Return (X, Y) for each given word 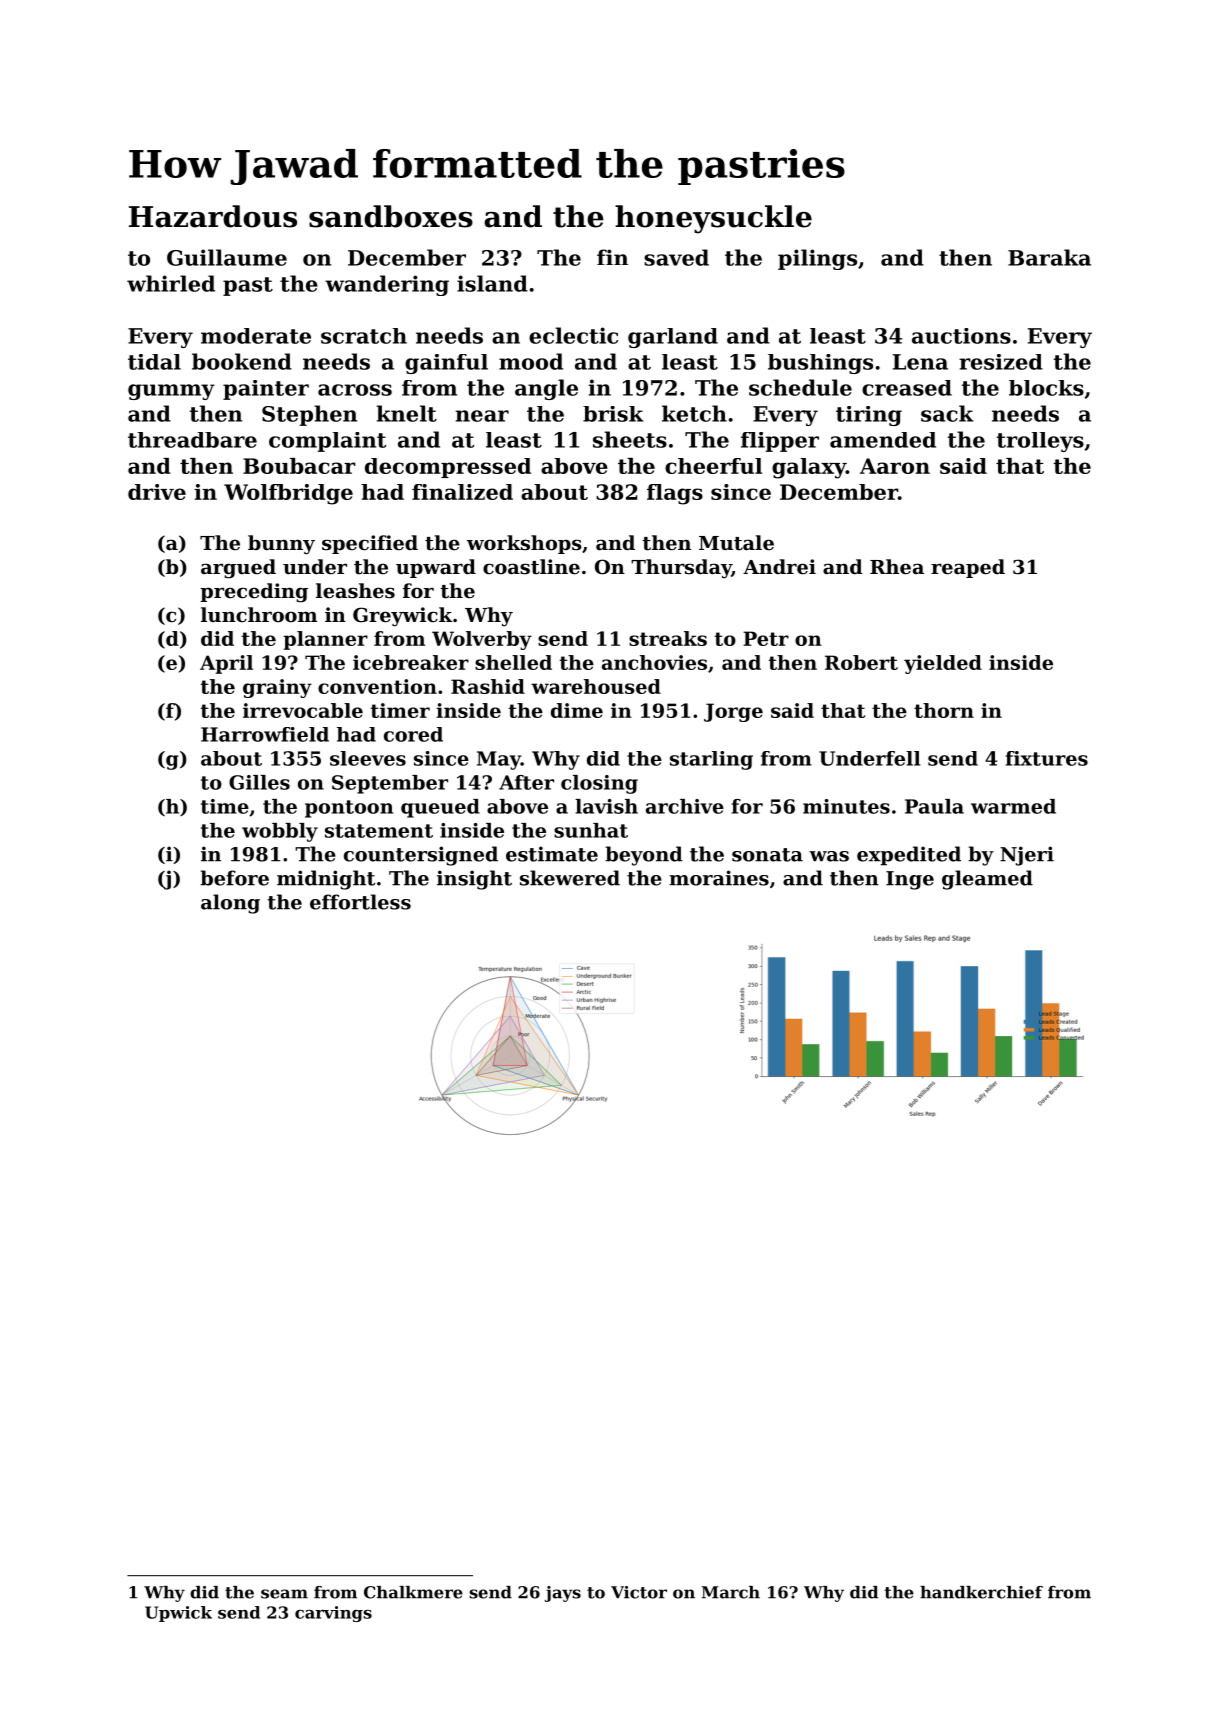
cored (413, 734)
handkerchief (981, 1592)
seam (284, 1594)
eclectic (573, 335)
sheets (630, 439)
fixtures (1047, 758)
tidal (154, 362)
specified (370, 544)
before (234, 878)
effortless (360, 902)
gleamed (987, 880)
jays (563, 1594)
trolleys (1040, 442)
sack (947, 413)
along (230, 904)
